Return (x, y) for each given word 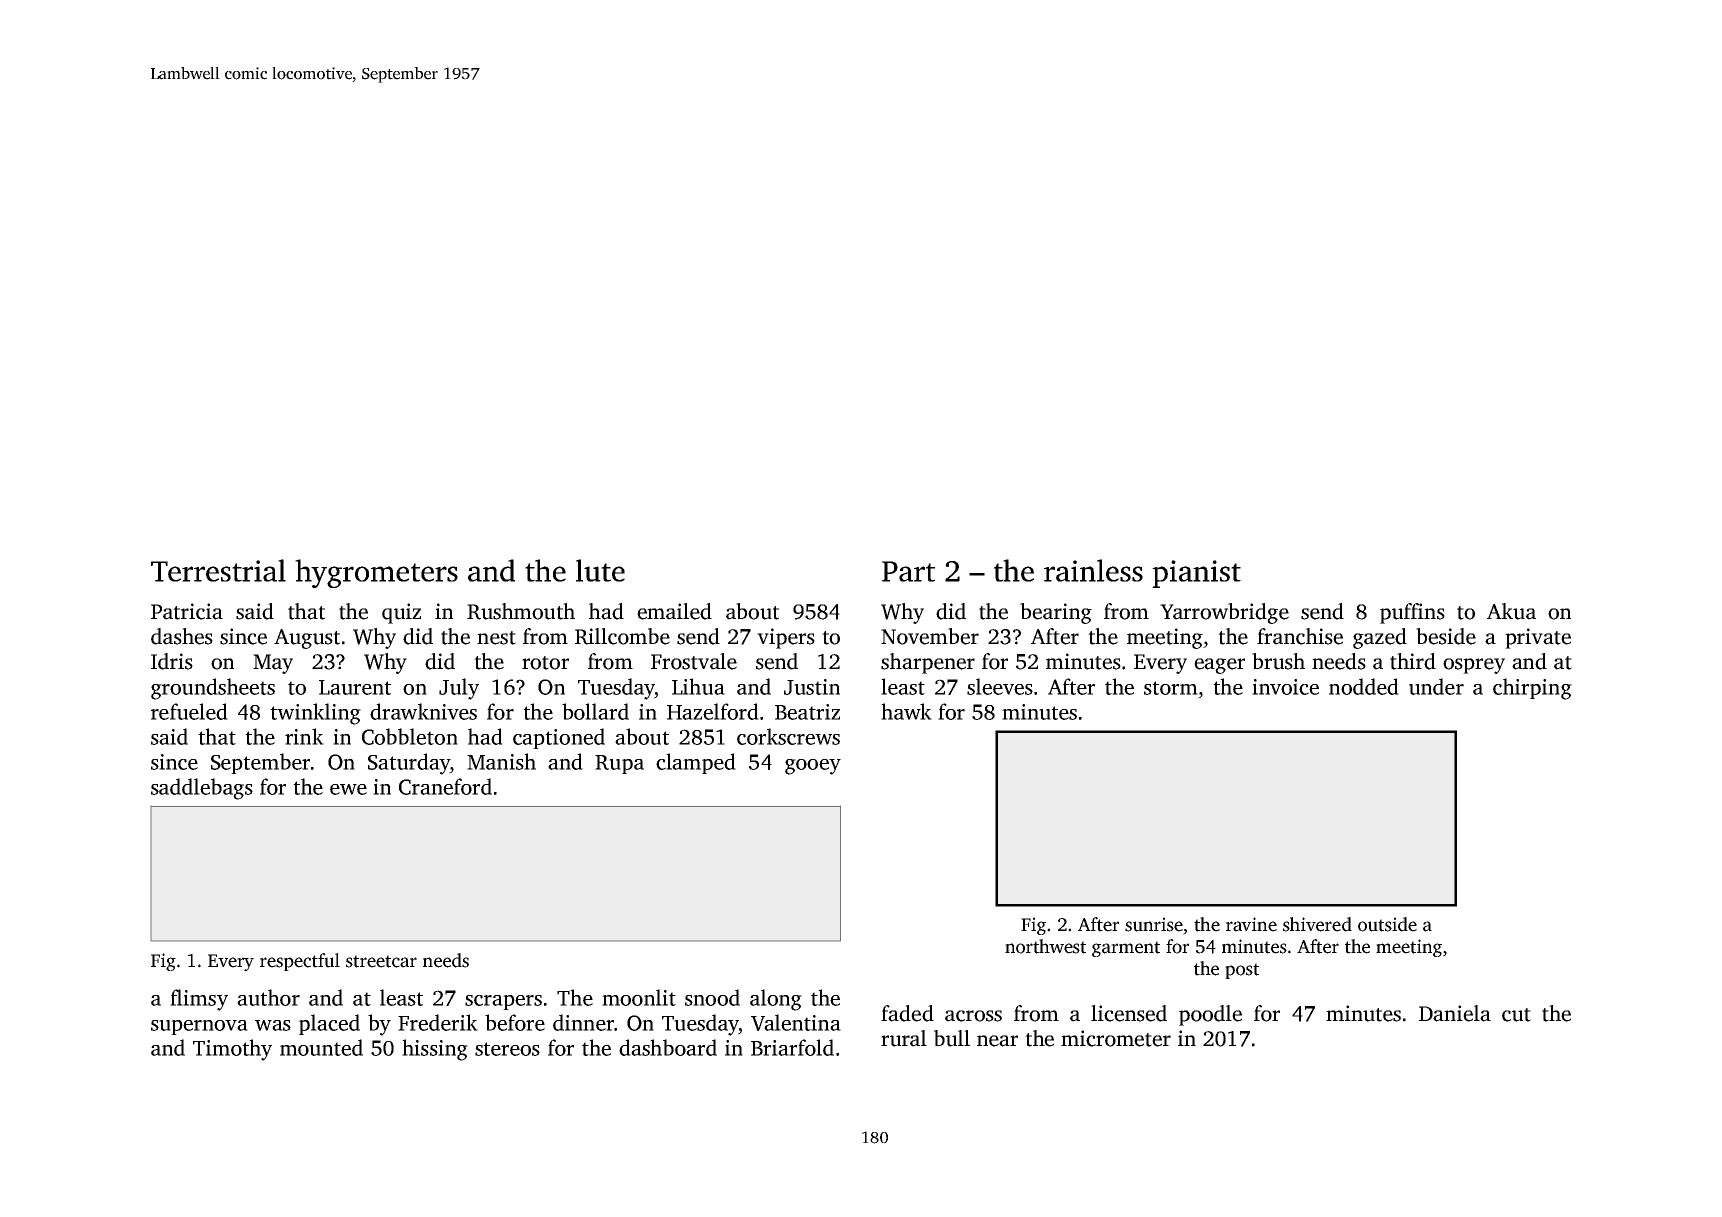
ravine (1251, 924)
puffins (1412, 613)
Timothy (232, 1050)
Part (908, 571)
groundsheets (213, 689)
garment (1126, 949)
